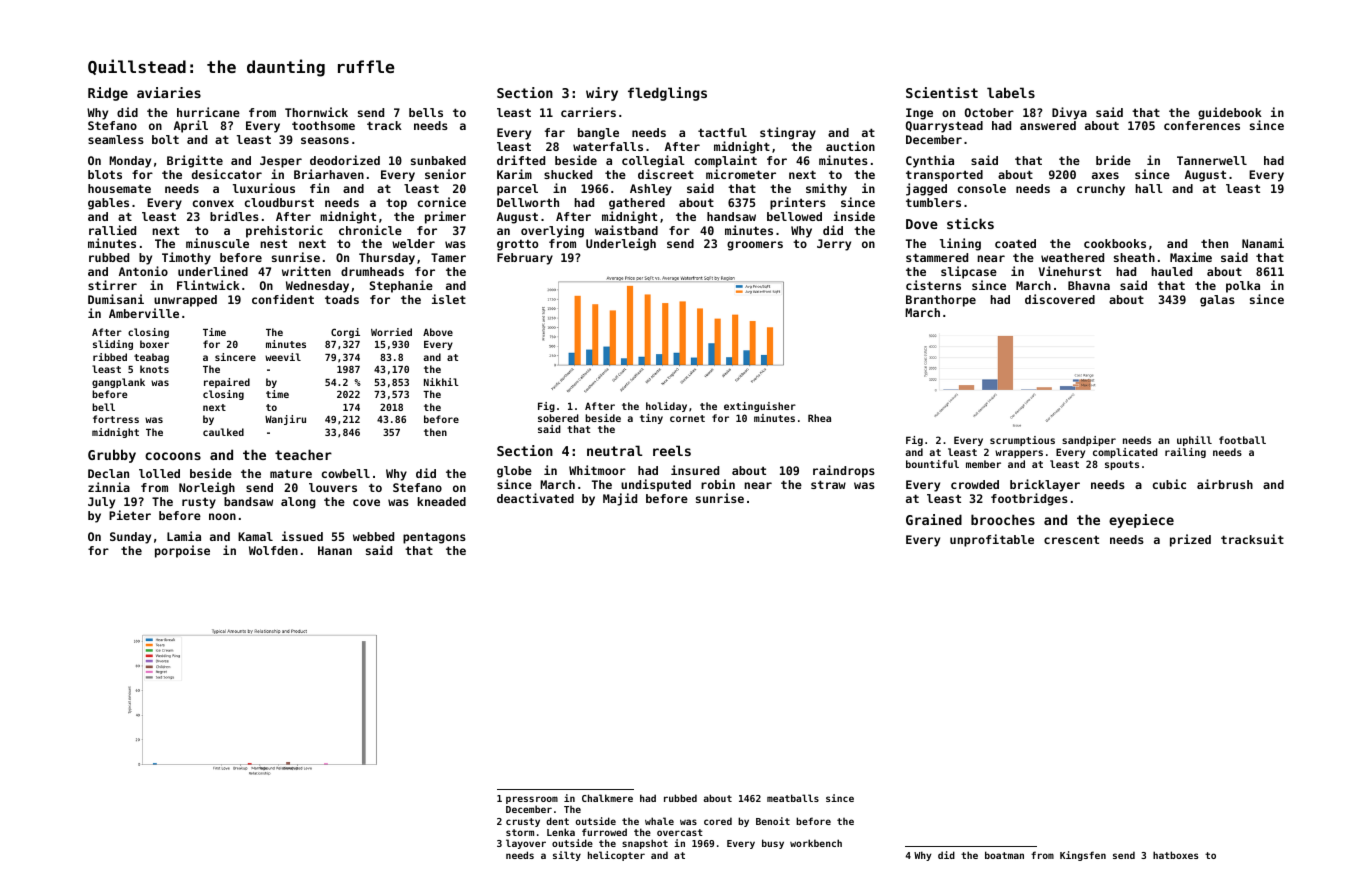  Describe the element at coordinates (373, 536) in the document. I see `webbed` at that location.
